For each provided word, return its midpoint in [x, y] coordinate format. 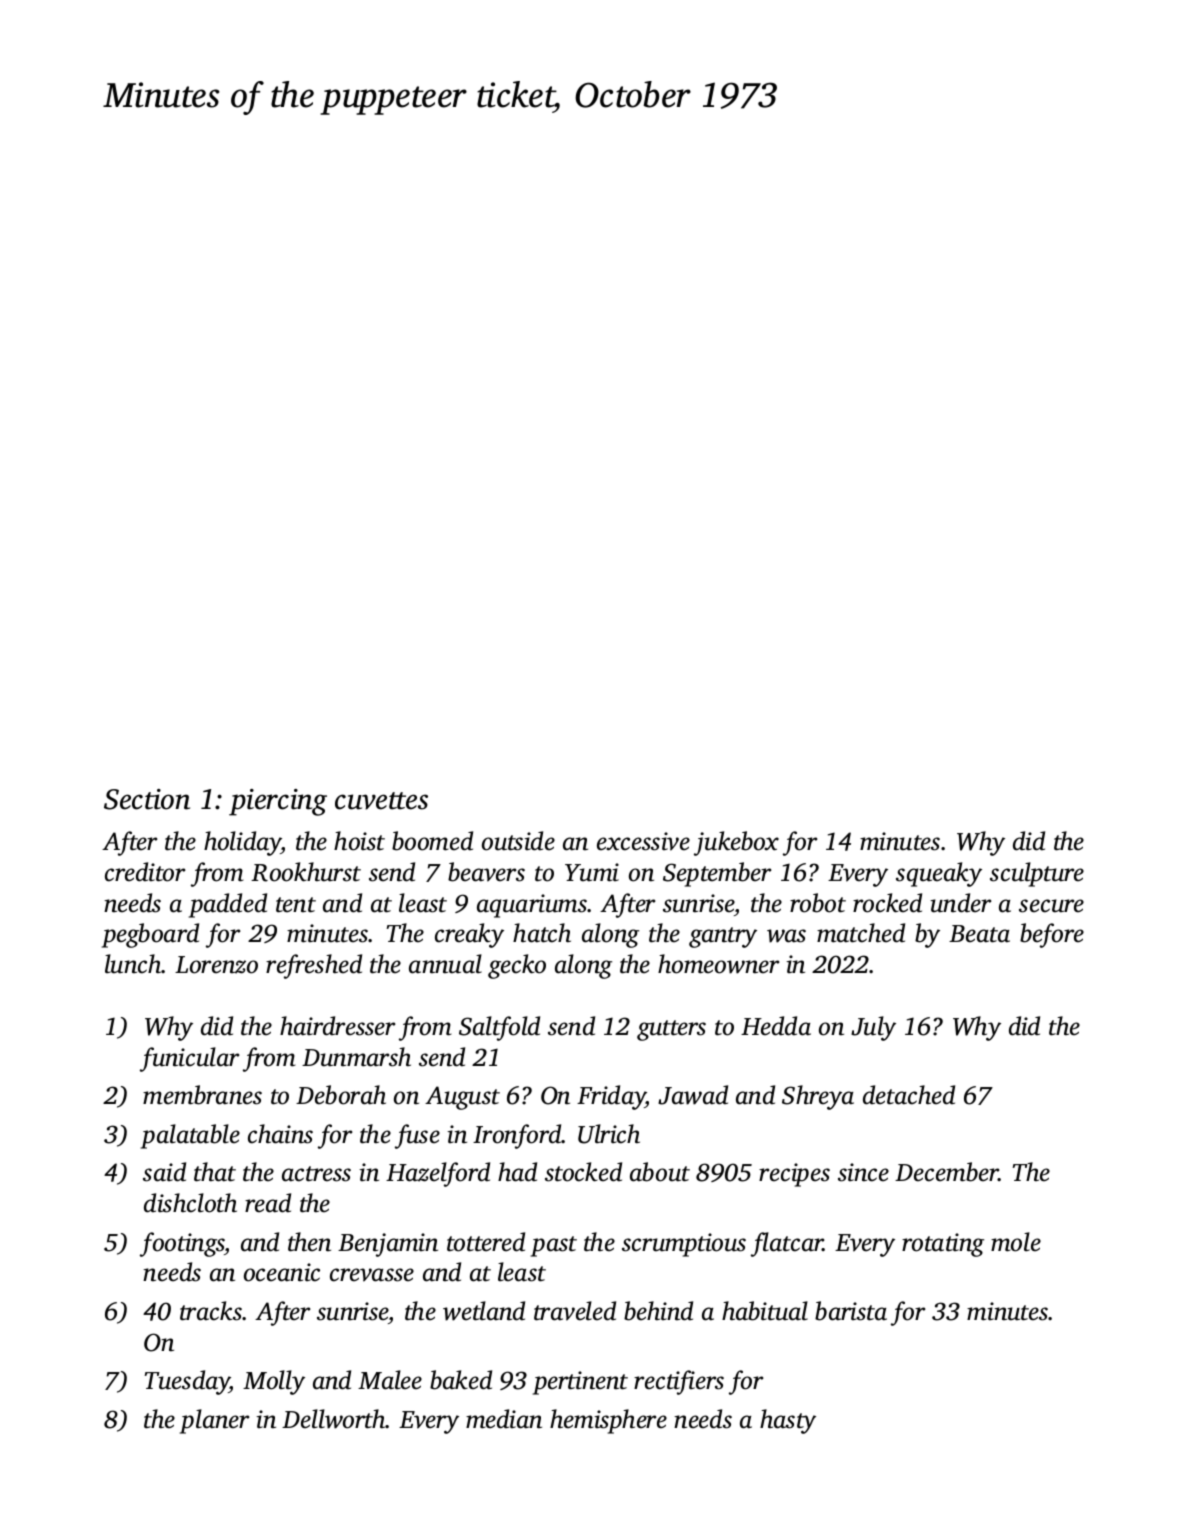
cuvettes [381, 801]
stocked [583, 1172]
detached [909, 1095]
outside [518, 841]
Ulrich [609, 1134]
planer [214, 1421]
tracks [211, 1311]
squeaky [939, 874]
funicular [189, 1059]
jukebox [736, 843]
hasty [788, 1421]
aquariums [532, 906]
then [309, 1242]
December [947, 1172]
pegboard [150, 935]
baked [461, 1380]
